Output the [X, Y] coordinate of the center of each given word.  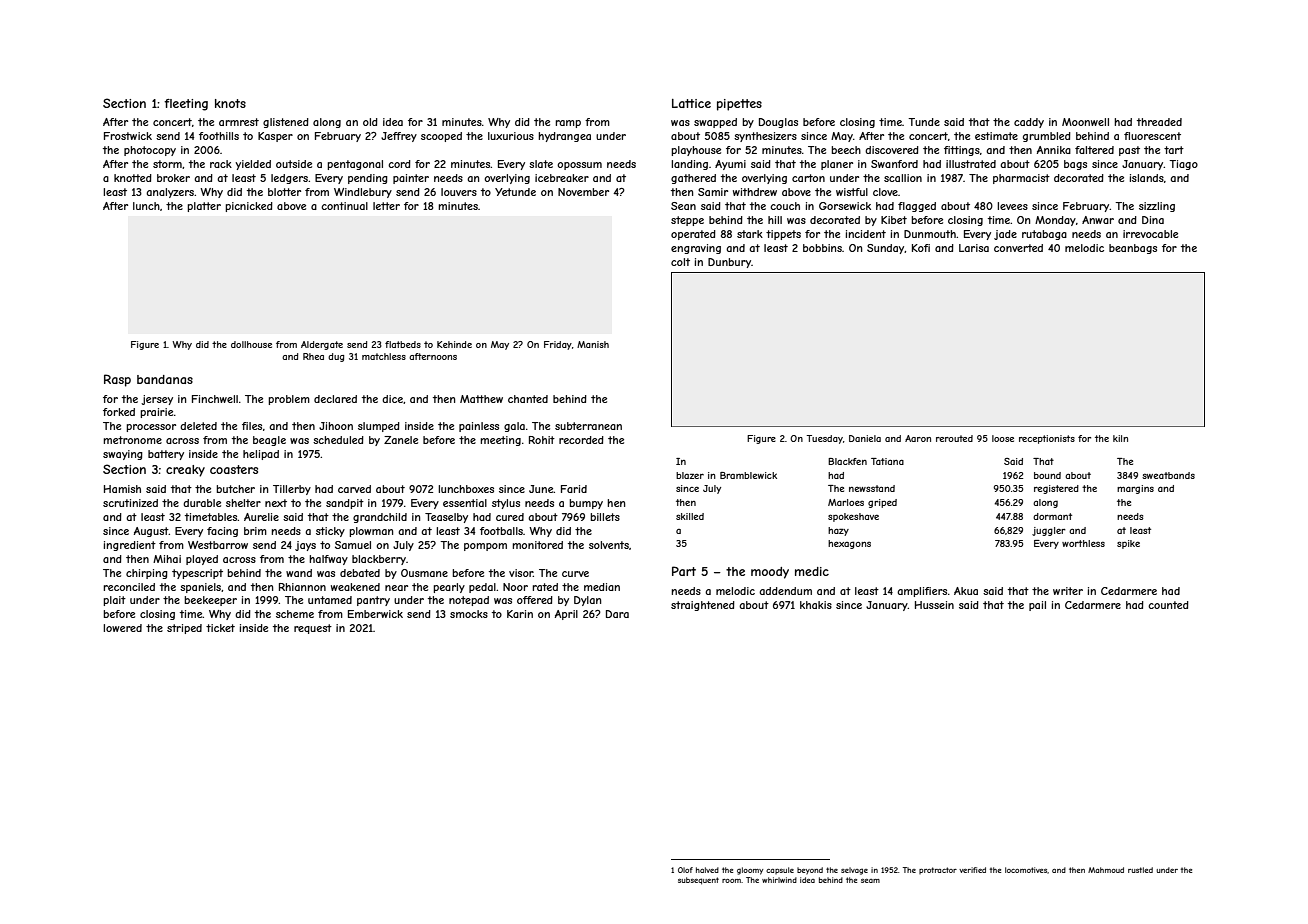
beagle [269, 441]
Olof [685, 870]
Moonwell [1085, 122]
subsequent [698, 881]
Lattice [691, 103]
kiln [1120, 438]
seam [870, 881]
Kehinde [454, 344]
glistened [286, 123]
